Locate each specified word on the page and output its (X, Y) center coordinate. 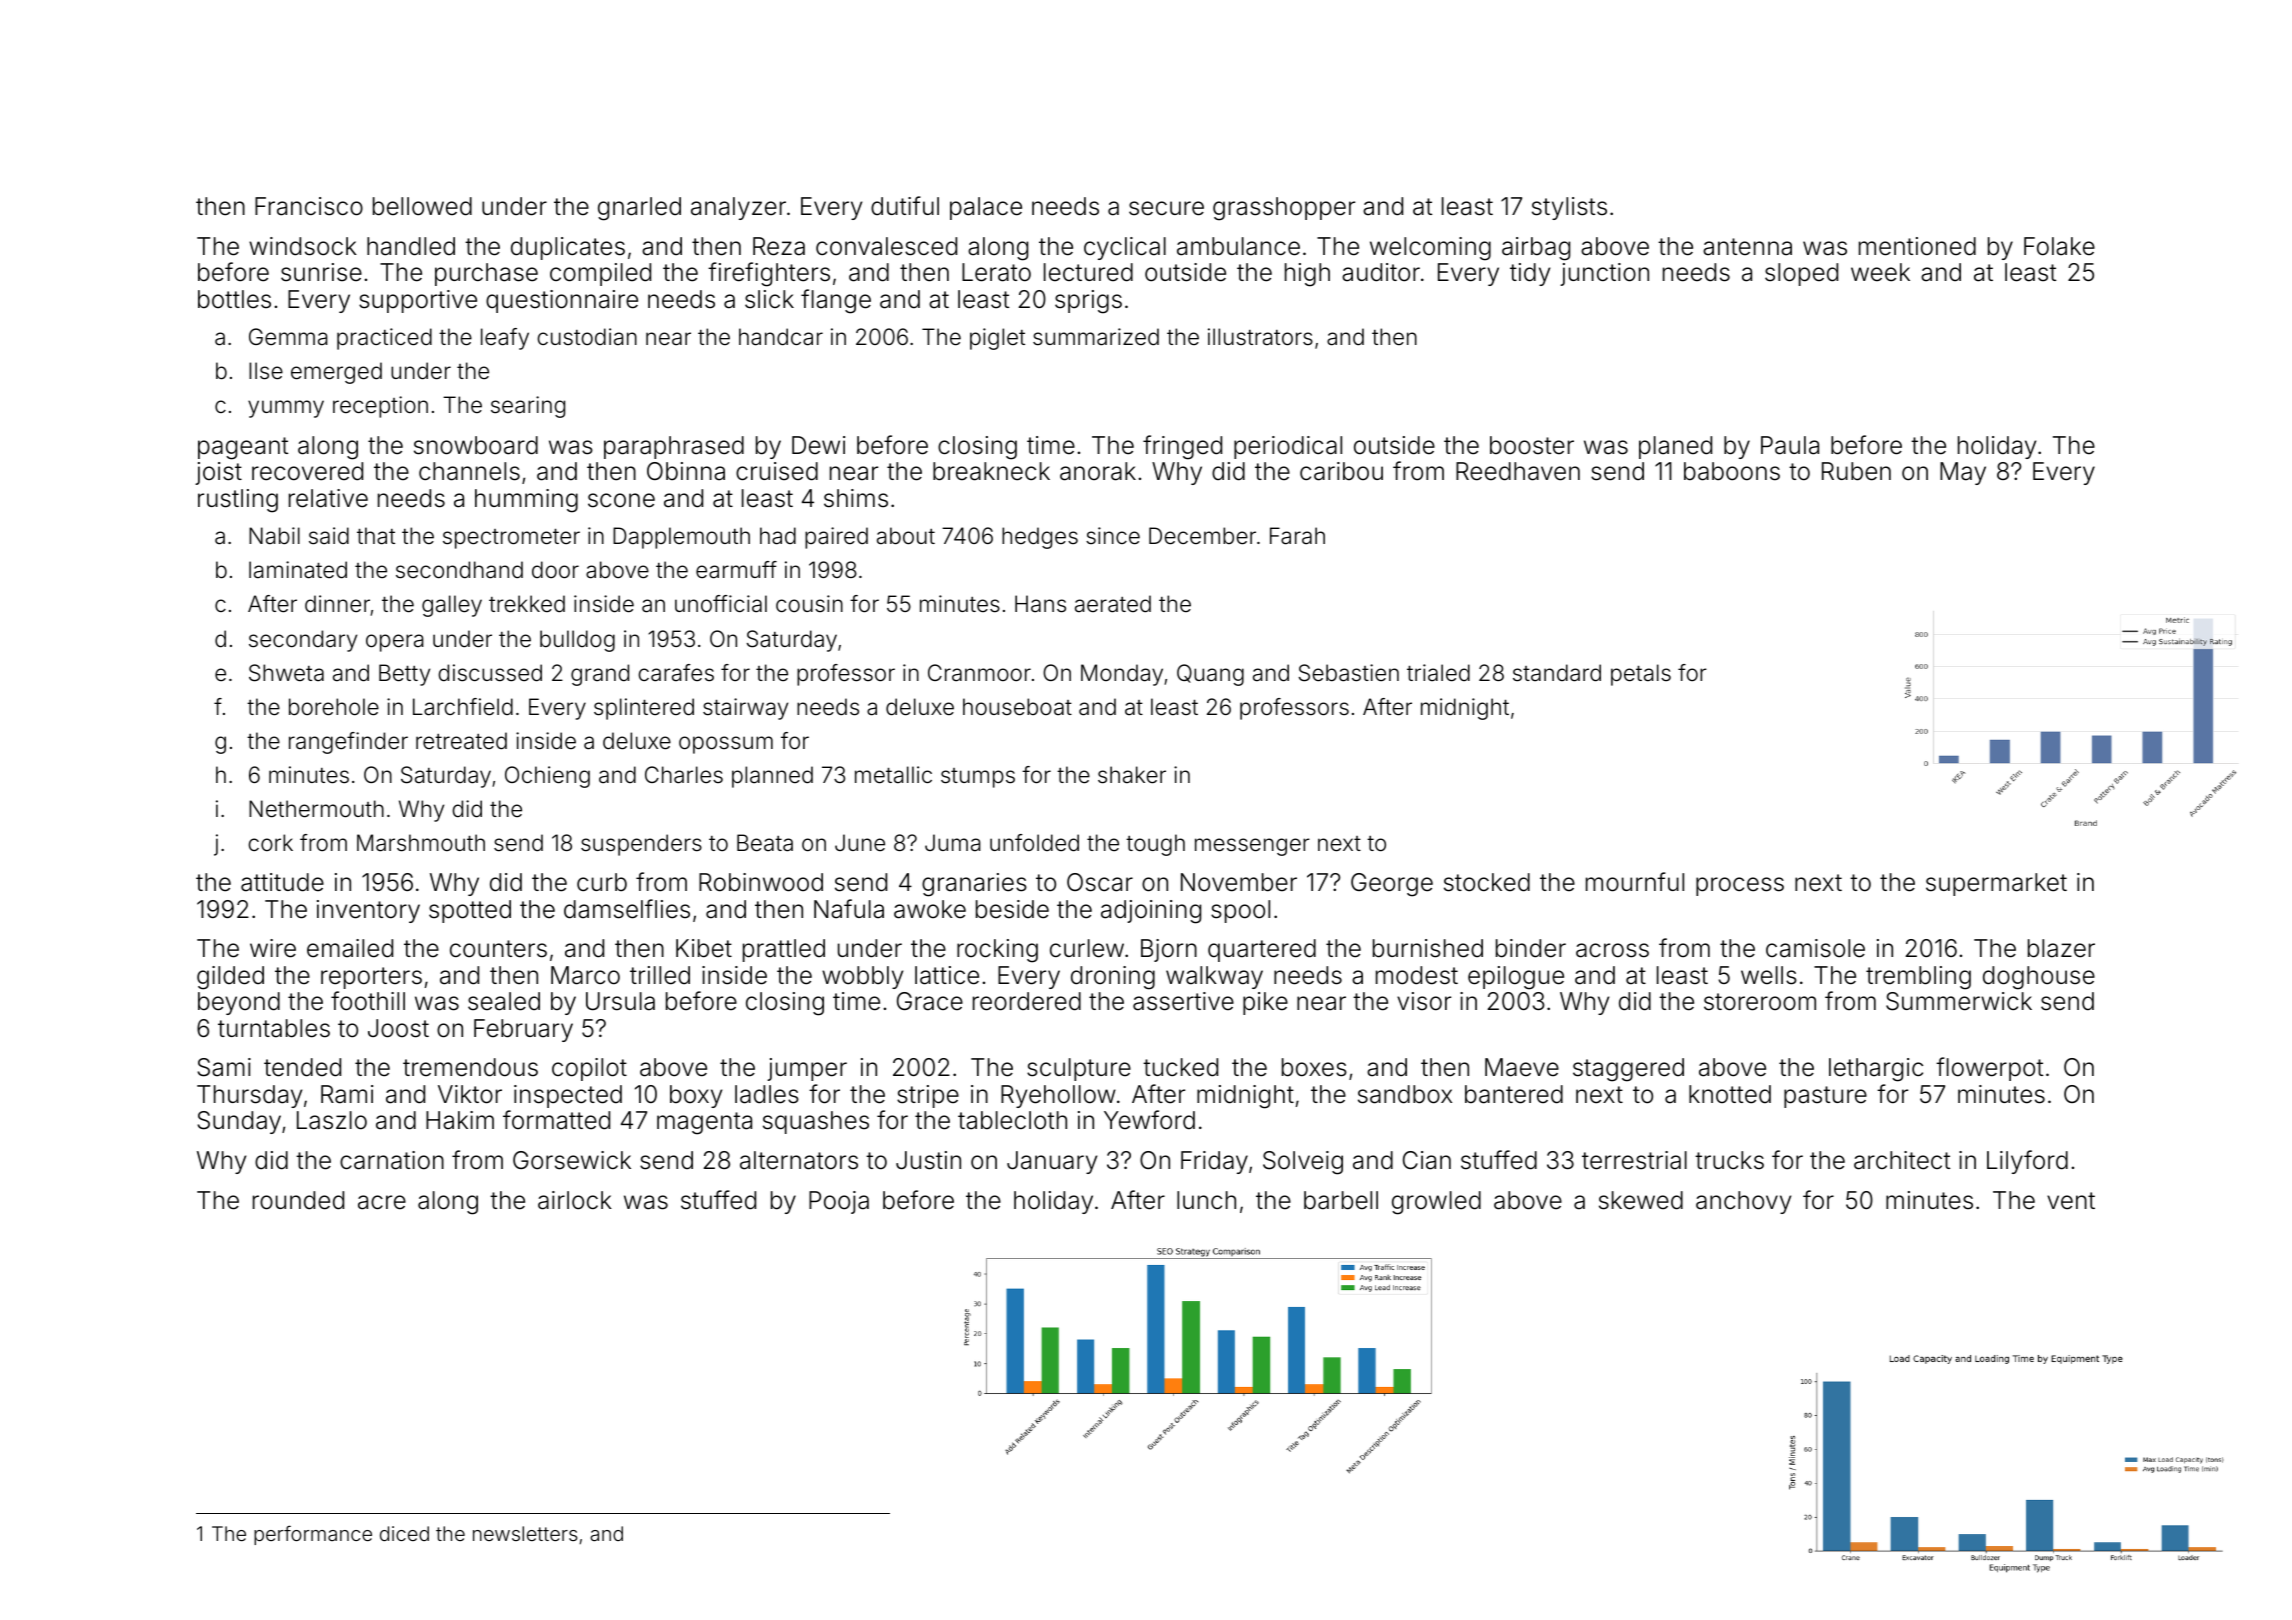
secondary (303, 641)
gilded (230, 978)
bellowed (422, 206)
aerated (1113, 604)
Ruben (1856, 471)
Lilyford (2027, 1162)
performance (313, 1535)
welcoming (1430, 249)
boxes (1314, 1067)
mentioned (1917, 246)
